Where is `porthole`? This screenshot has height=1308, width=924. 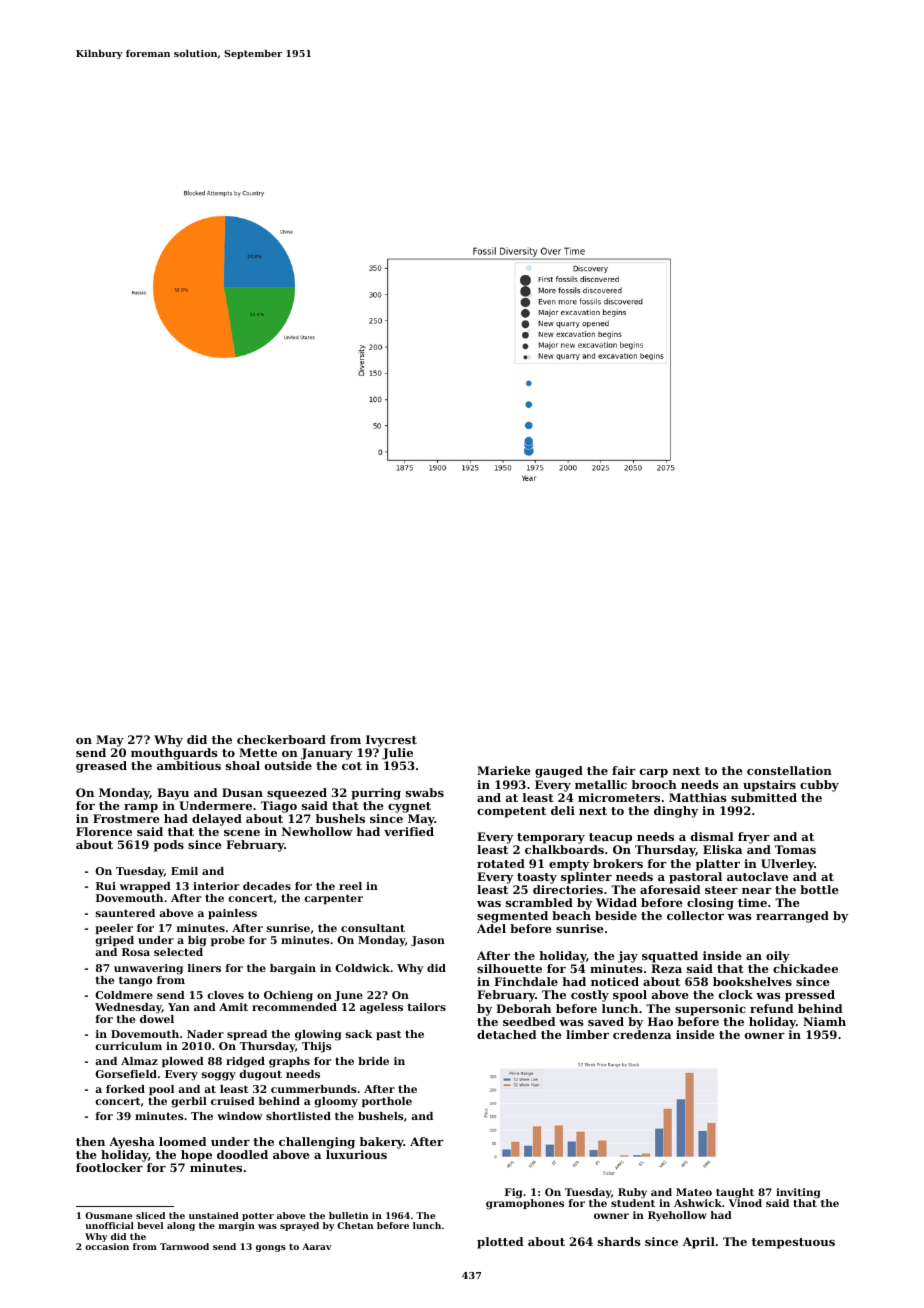 porthole is located at coordinates (387, 1102).
